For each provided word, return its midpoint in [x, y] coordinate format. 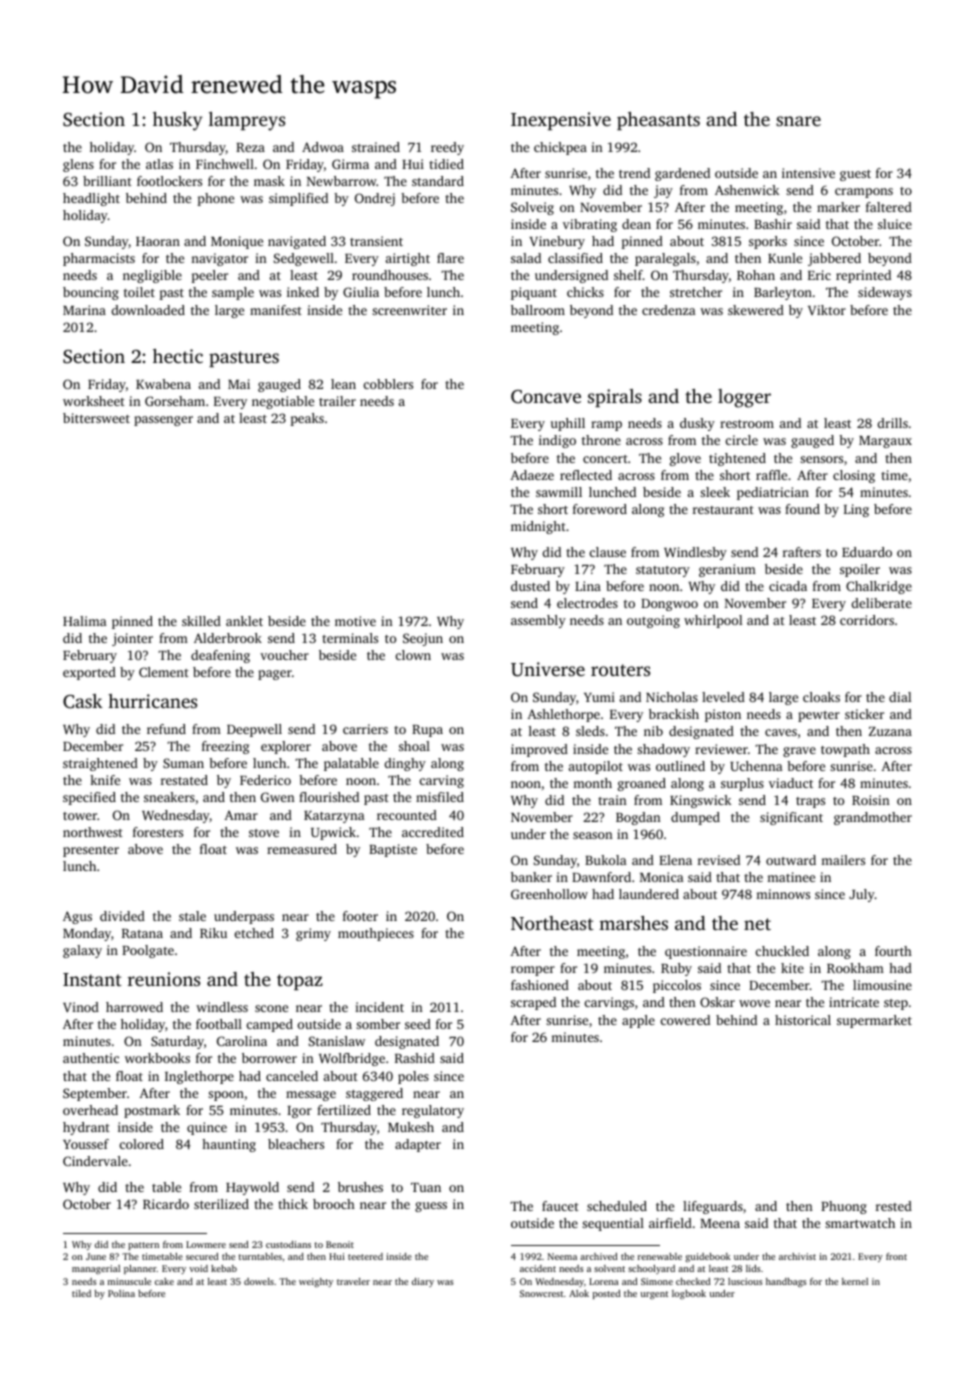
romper [533, 971]
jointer [132, 639]
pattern [143, 1246]
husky [178, 121]
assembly [538, 621]
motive [355, 621]
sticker [864, 714]
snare [798, 121]
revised [719, 860]
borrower [269, 1058]
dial [900, 697]
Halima [85, 621]
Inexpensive [561, 121]
